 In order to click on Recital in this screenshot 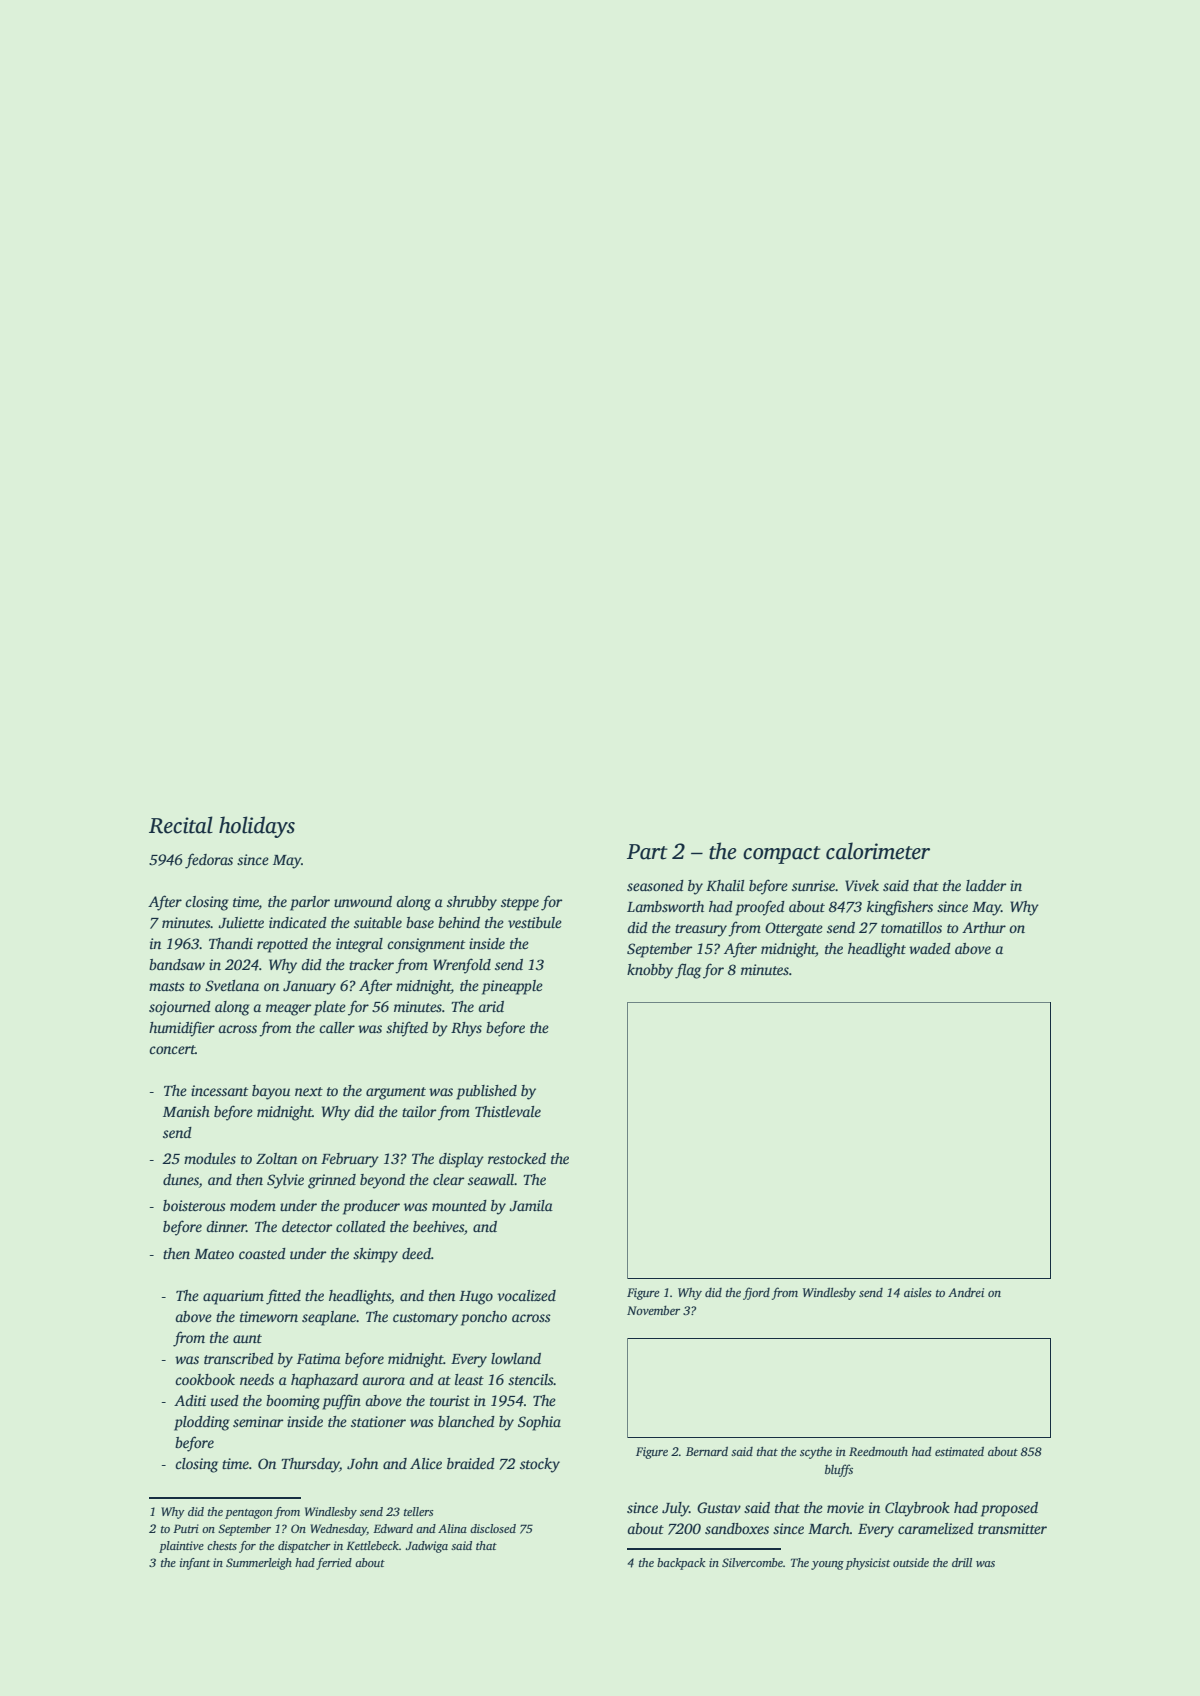, I will do `click(181, 825)`.
